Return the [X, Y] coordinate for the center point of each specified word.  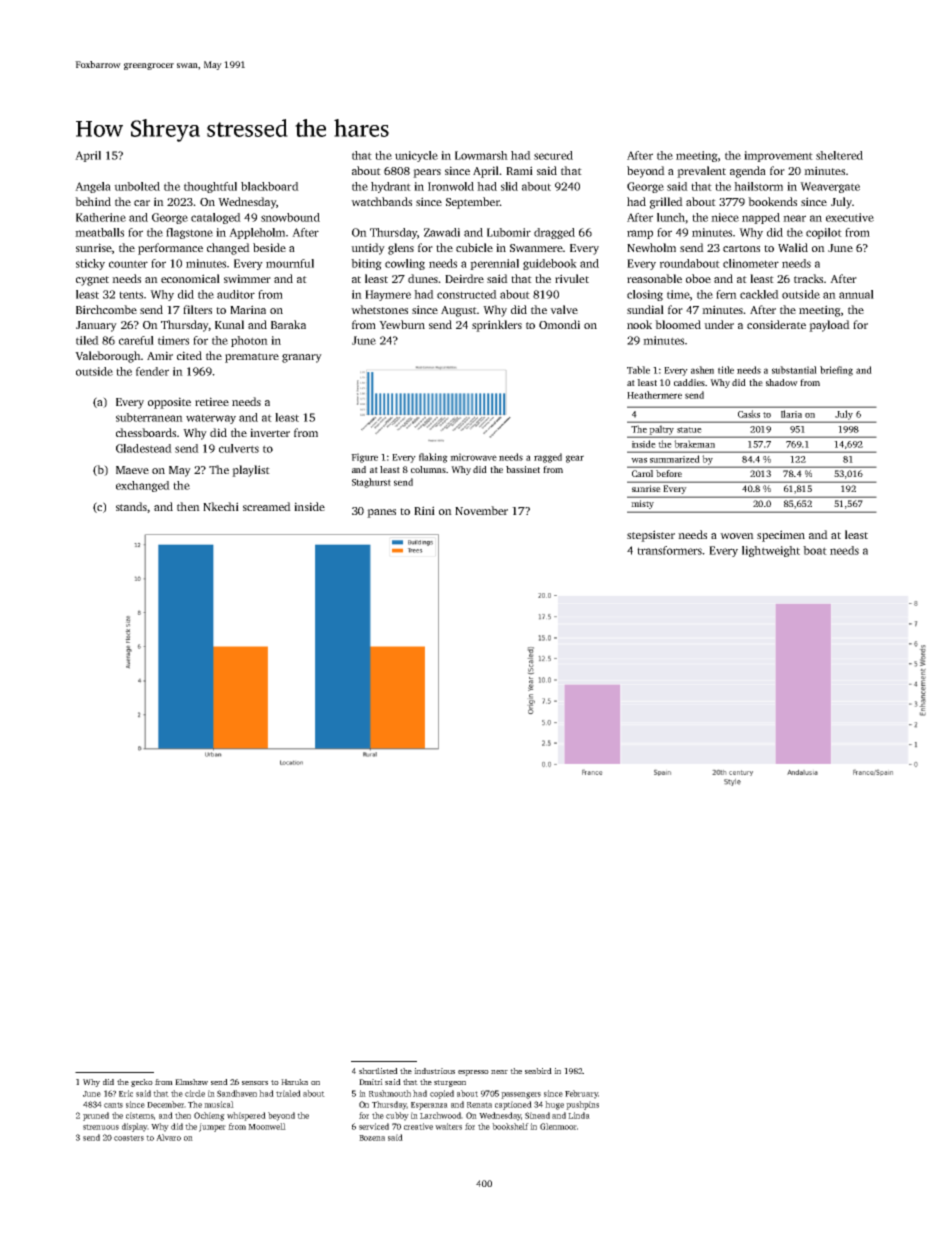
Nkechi [221, 506]
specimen [781, 536]
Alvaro [168, 1137]
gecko [142, 1083]
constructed [467, 294]
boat [815, 550]
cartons [741, 248]
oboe [698, 278]
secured [553, 155]
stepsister [651, 536]
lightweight [771, 551]
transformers [669, 550]
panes [381, 513]
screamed [267, 506]
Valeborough [108, 357]
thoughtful [210, 187]
